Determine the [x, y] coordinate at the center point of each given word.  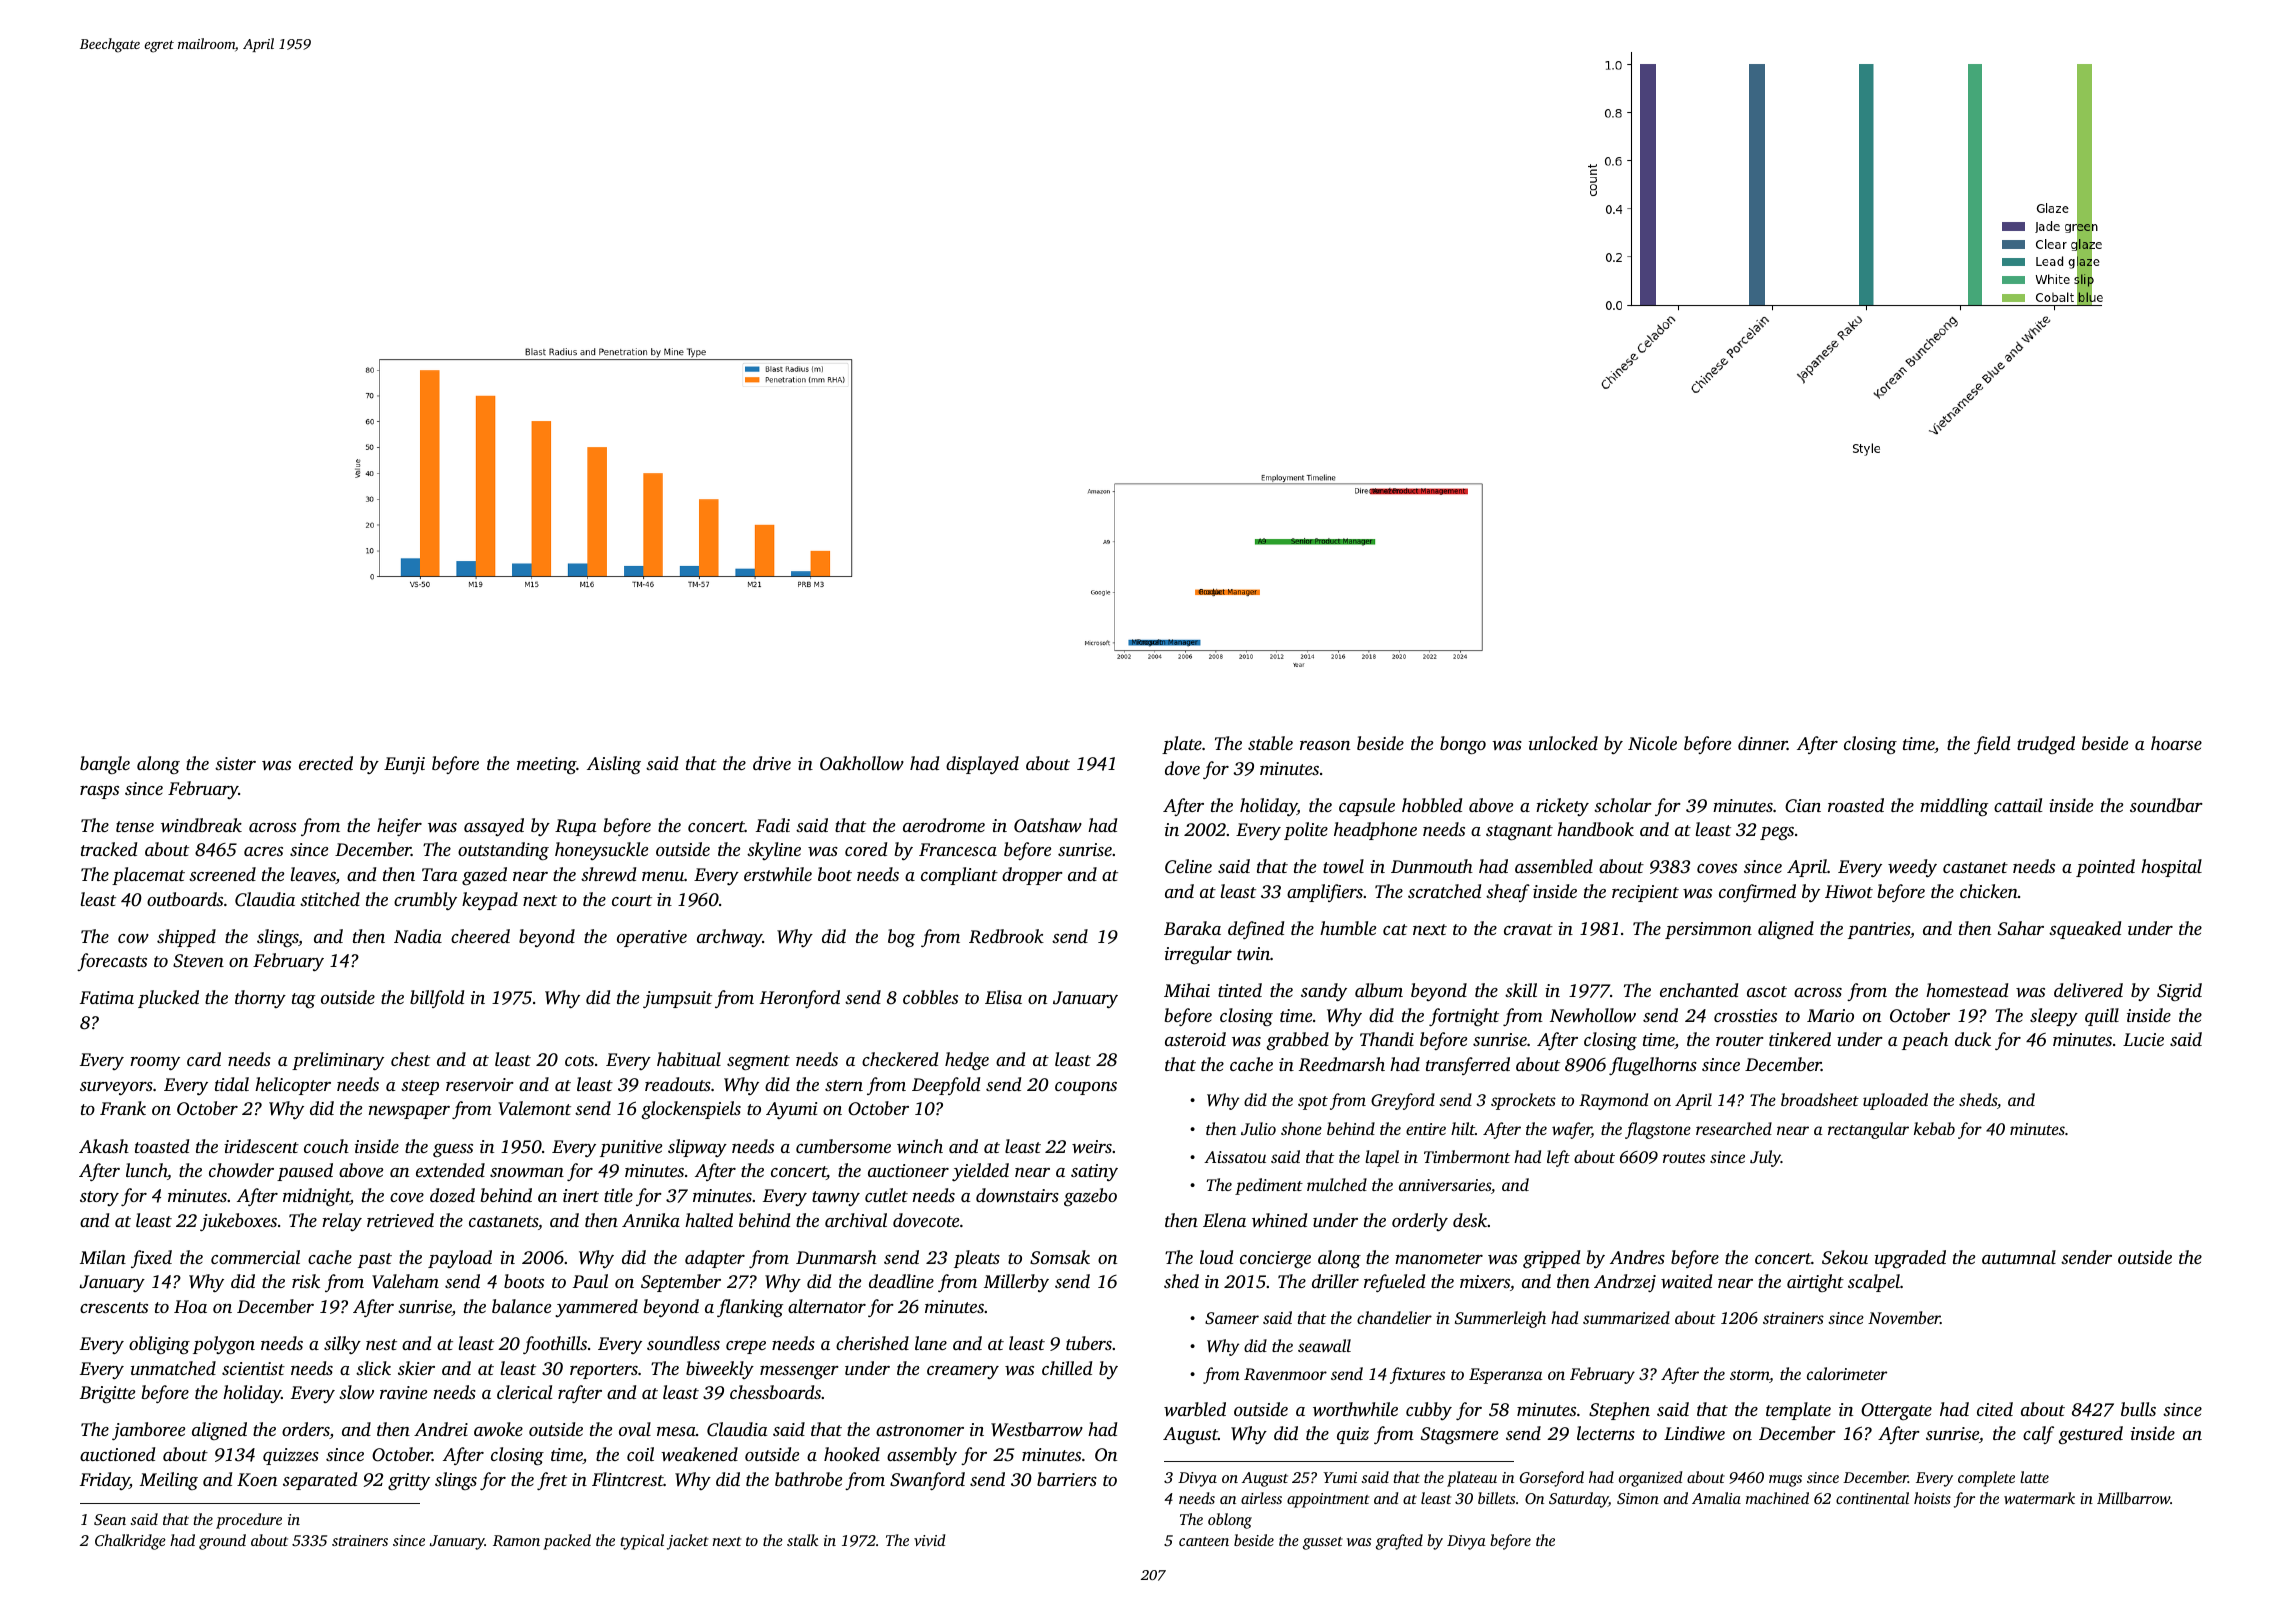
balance [521, 1306]
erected [326, 763]
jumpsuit [677, 999]
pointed [2105, 868]
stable [1270, 743]
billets [1496, 1498]
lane [931, 1343]
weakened [699, 1454]
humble [1348, 928]
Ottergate [1896, 1411]
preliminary [338, 1061]
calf [2038, 1435]
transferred [1468, 1066]
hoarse [2176, 743]
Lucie [2143, 1039]
